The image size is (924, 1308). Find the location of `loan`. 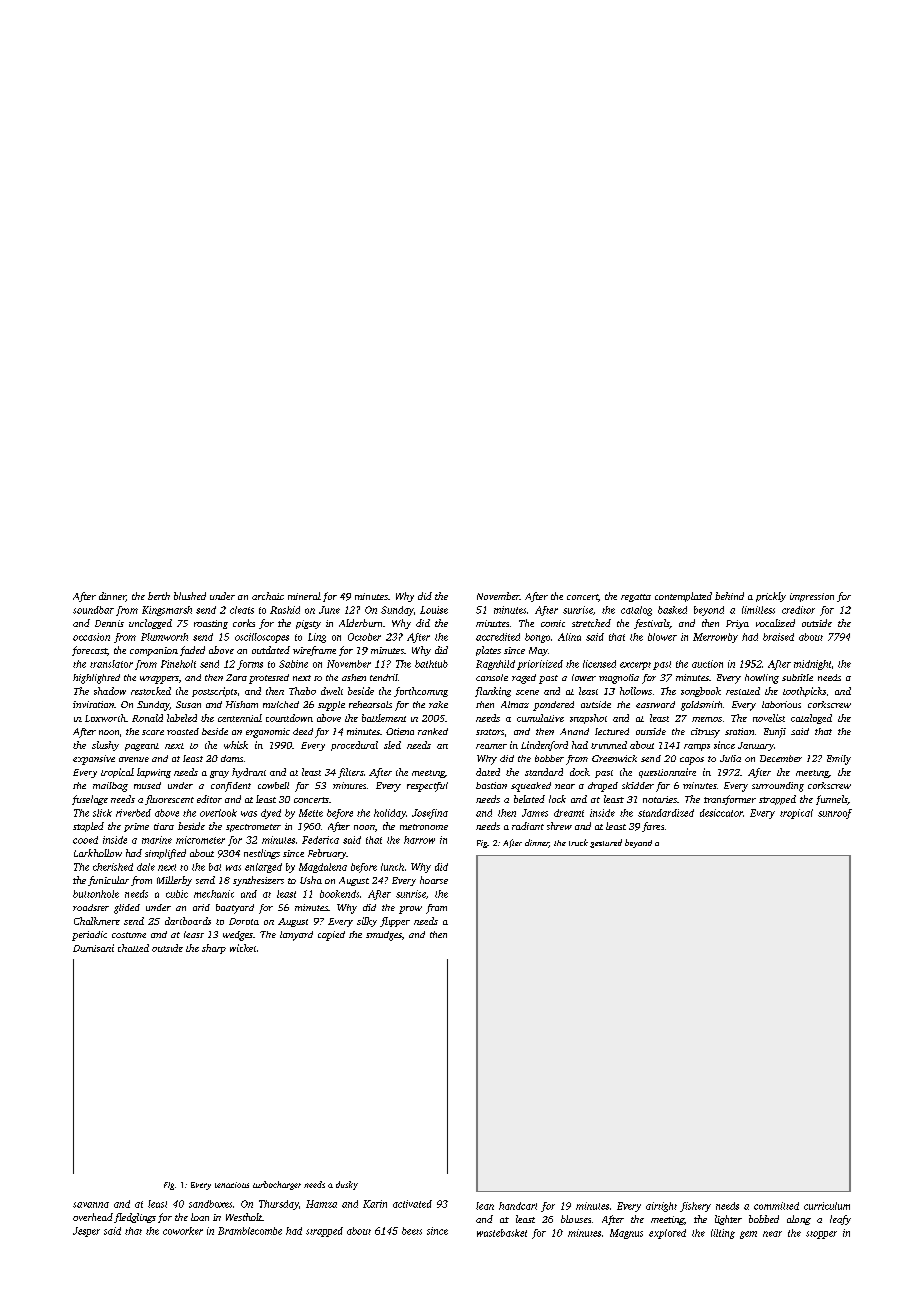

loan is located at coordinates (200, 1217).
